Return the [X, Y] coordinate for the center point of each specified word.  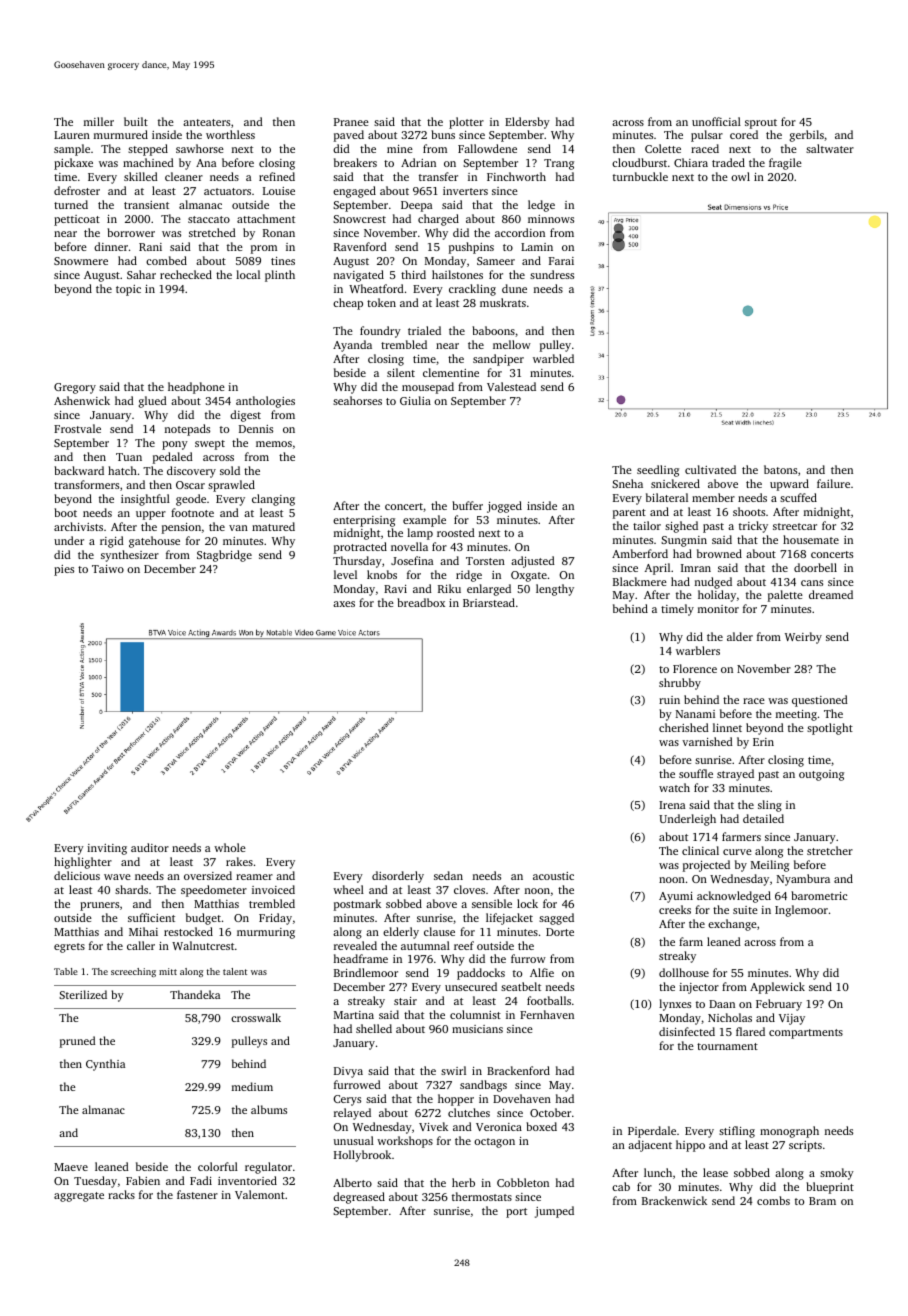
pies [64, 570]
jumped [554, 1212]
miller [99, 121]
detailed [763, 818]
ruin [669, 700]
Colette [663, 148]
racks [121, 1194]
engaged [354, 192]
